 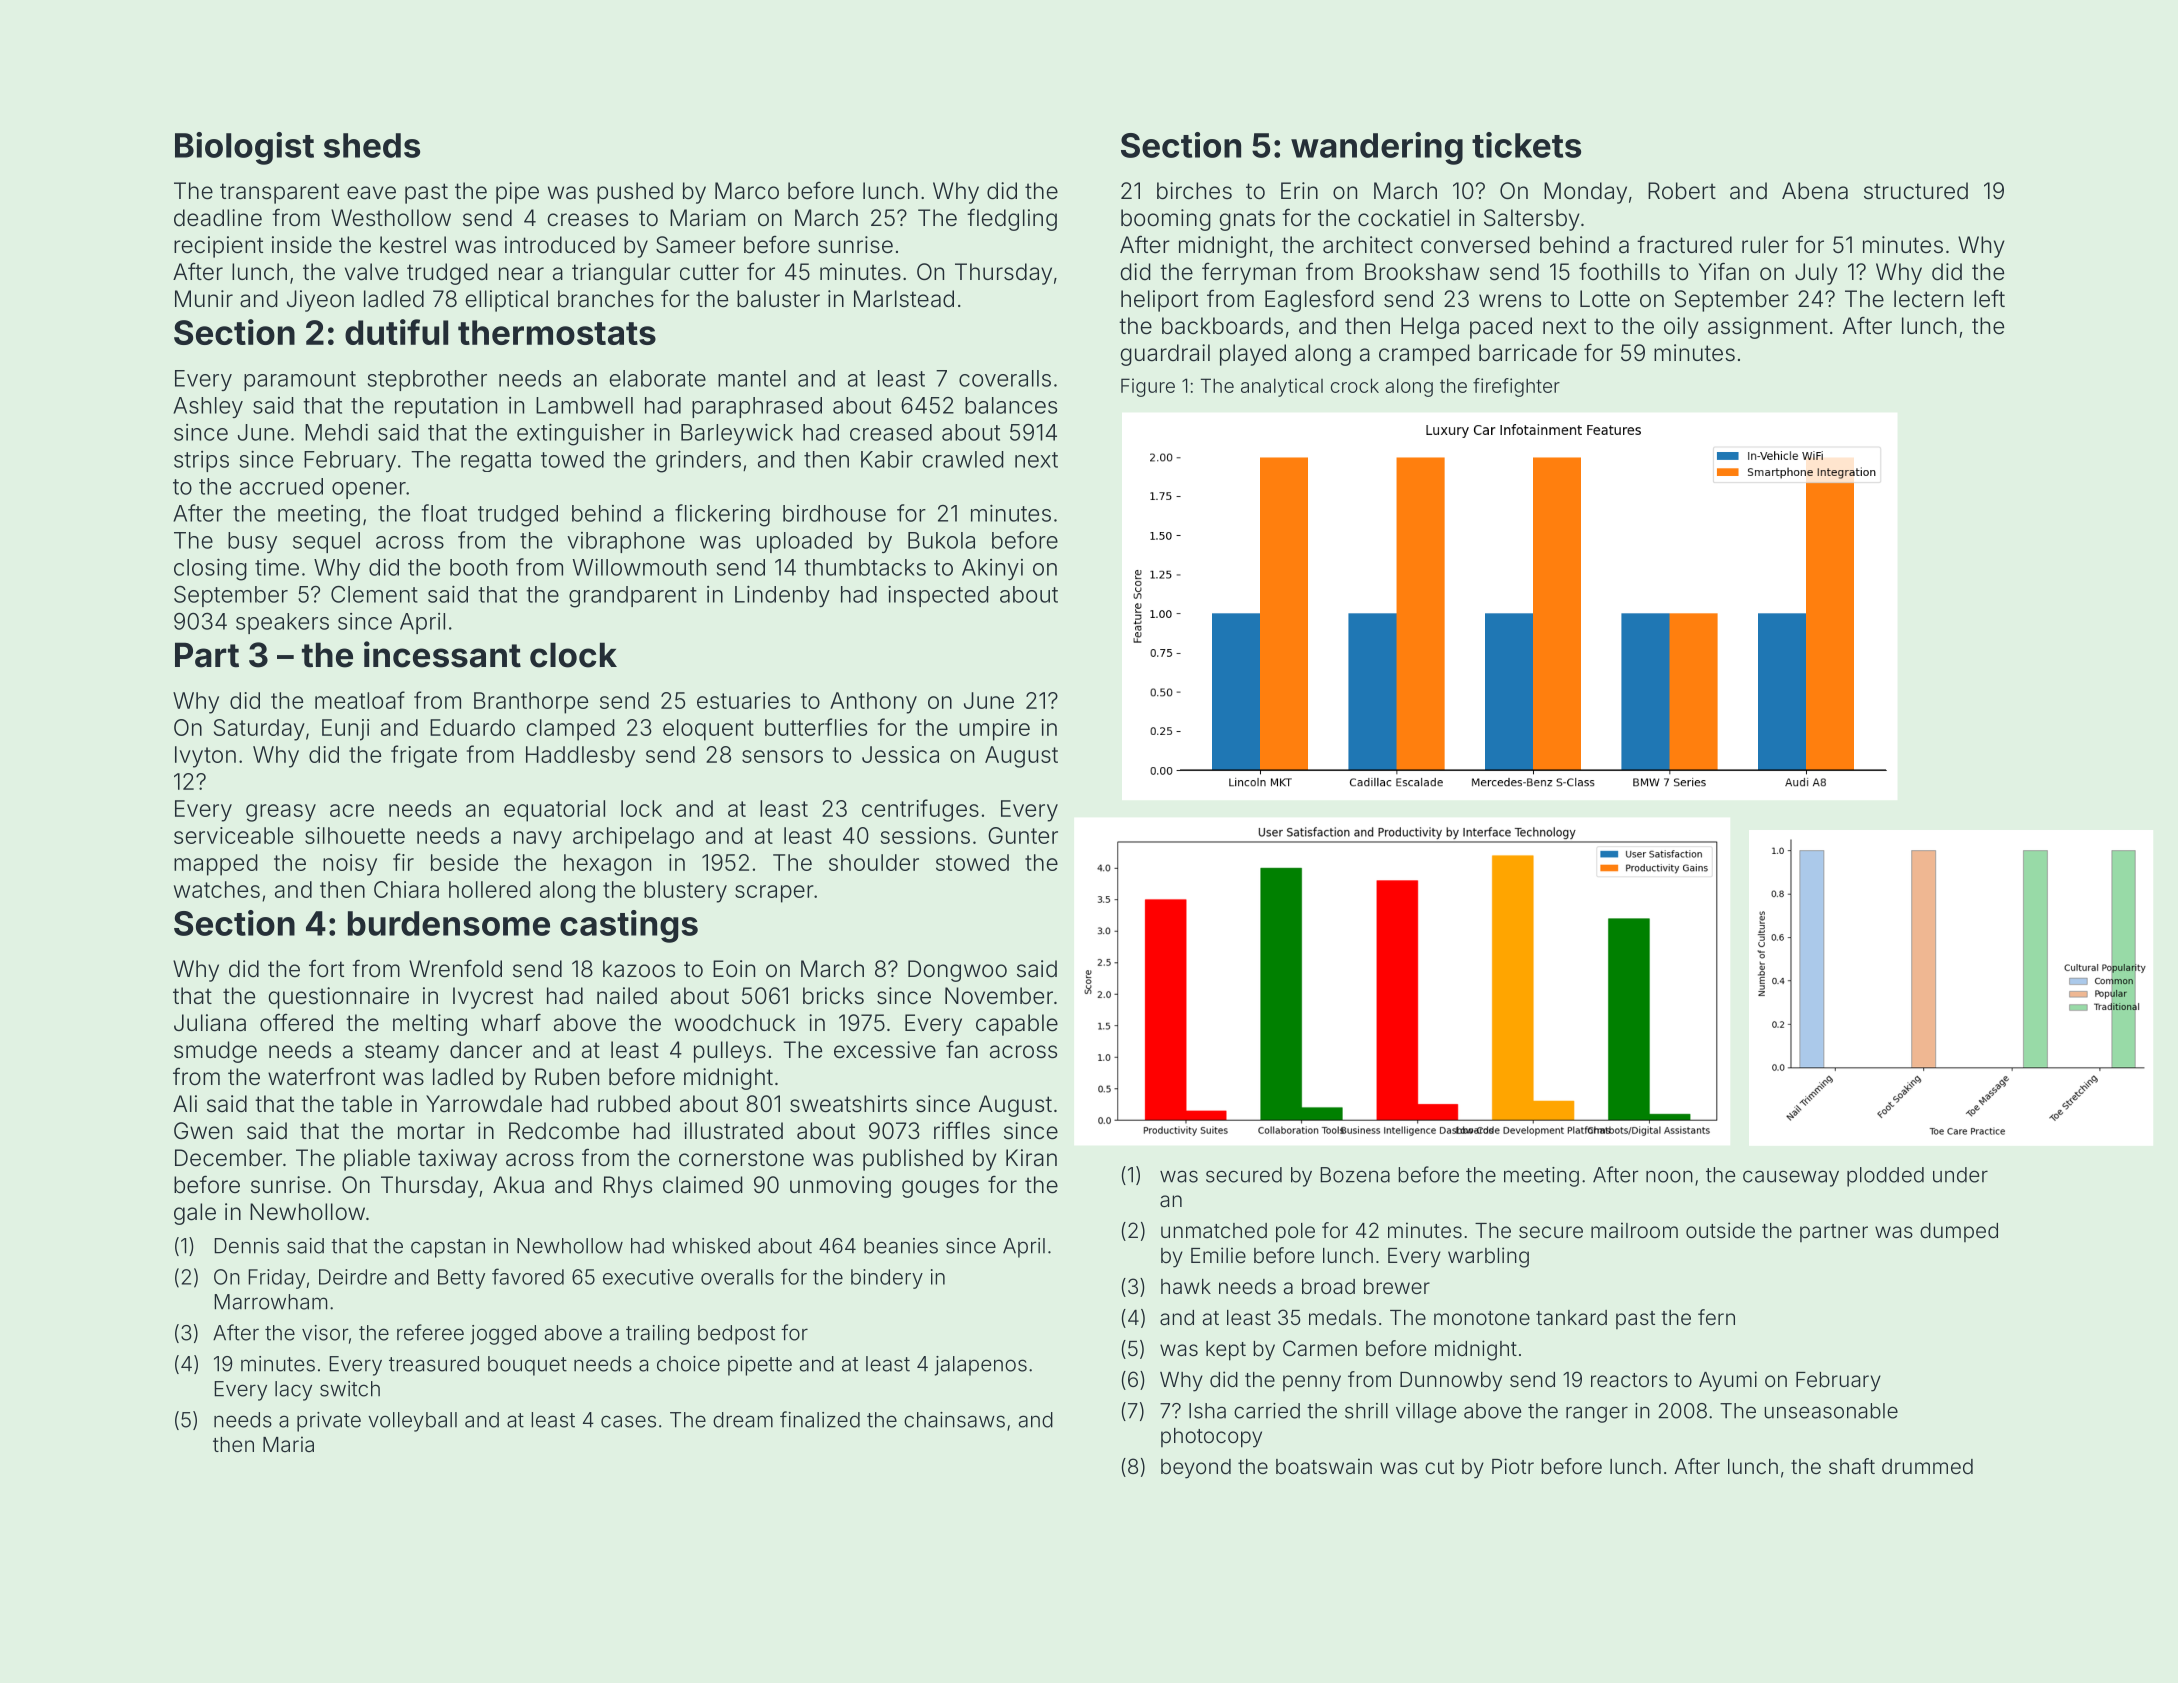 I want to click on introduced, so click(x=560, y=245).
